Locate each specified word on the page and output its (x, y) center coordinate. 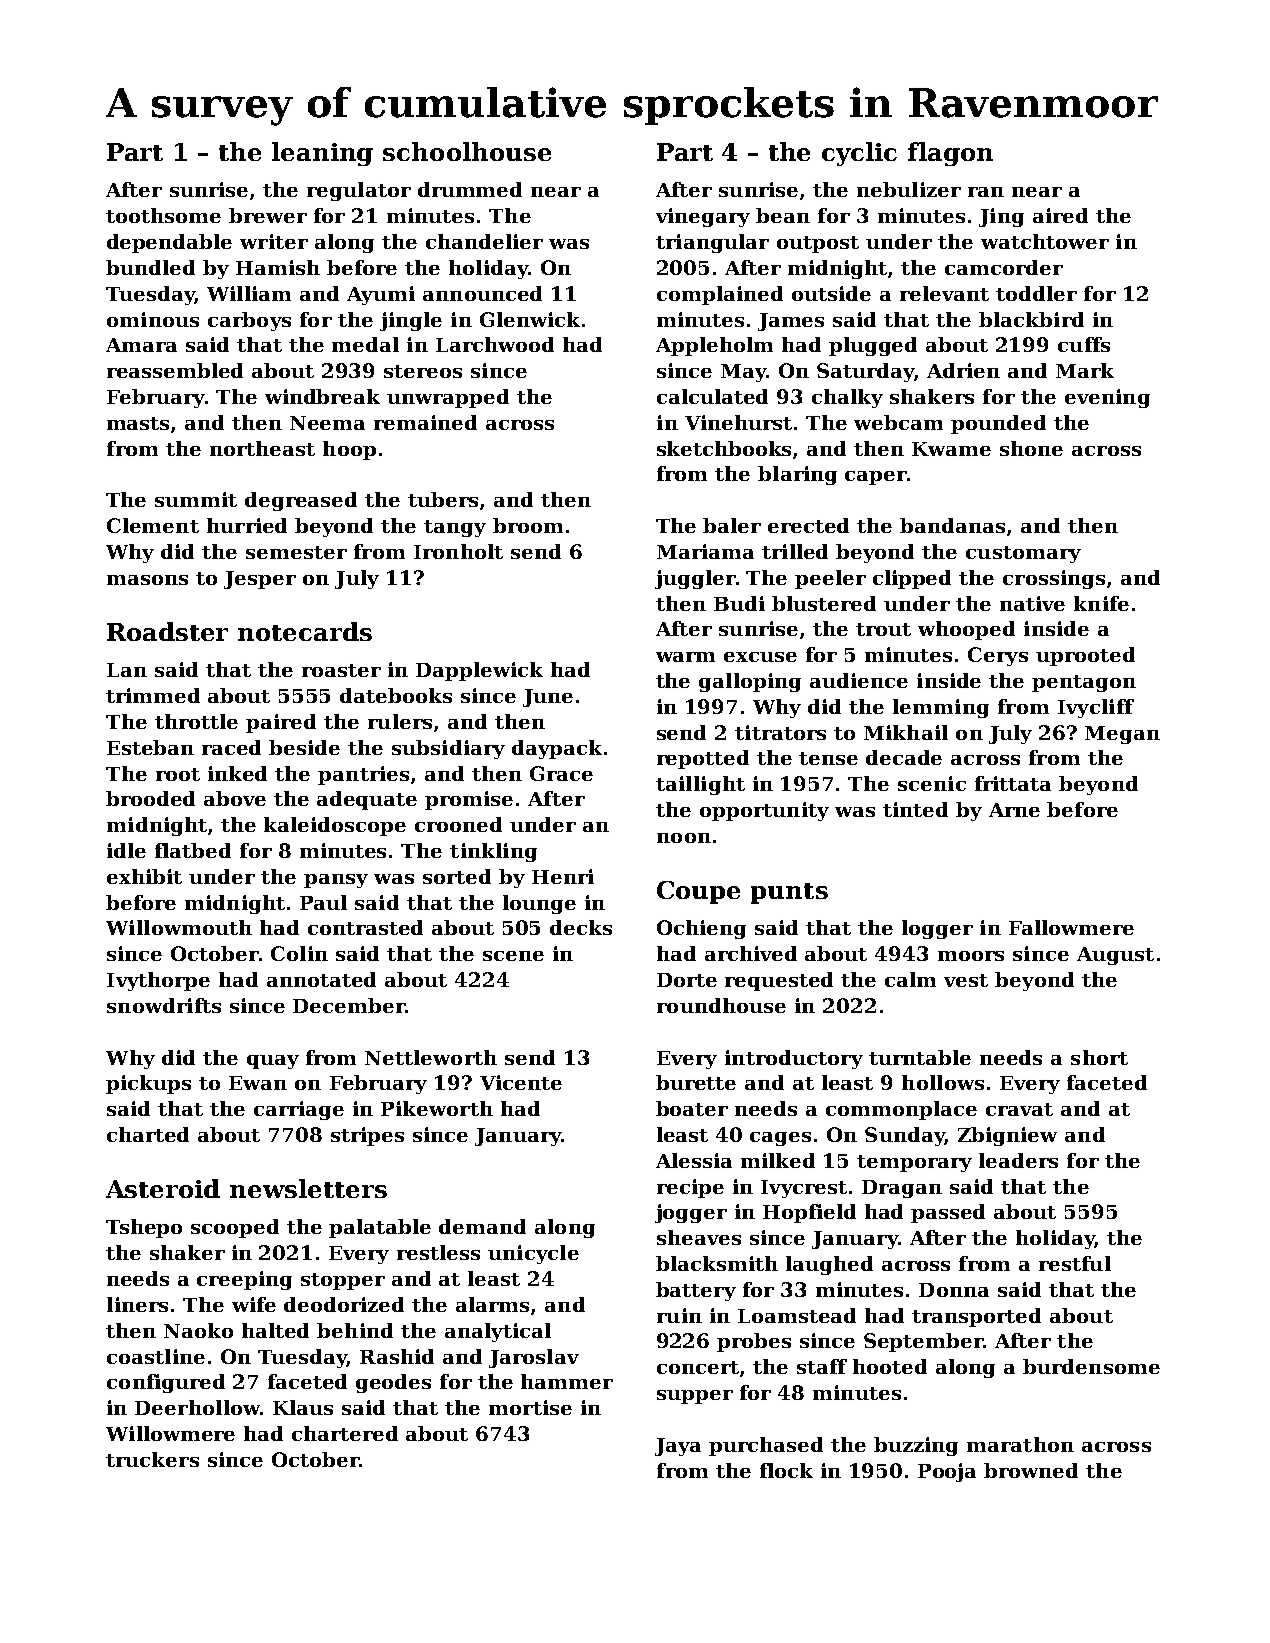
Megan (1122, 735)
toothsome (163, 215)
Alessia (694, 1160)
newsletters (308, 1188)
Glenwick (530, 319)
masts (138, 423)
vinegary (703, 217)
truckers (152, 1459)
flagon (950, 154)
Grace (561, 773)
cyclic (859, 154)
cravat (1019, 1109)
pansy (336, 881)
